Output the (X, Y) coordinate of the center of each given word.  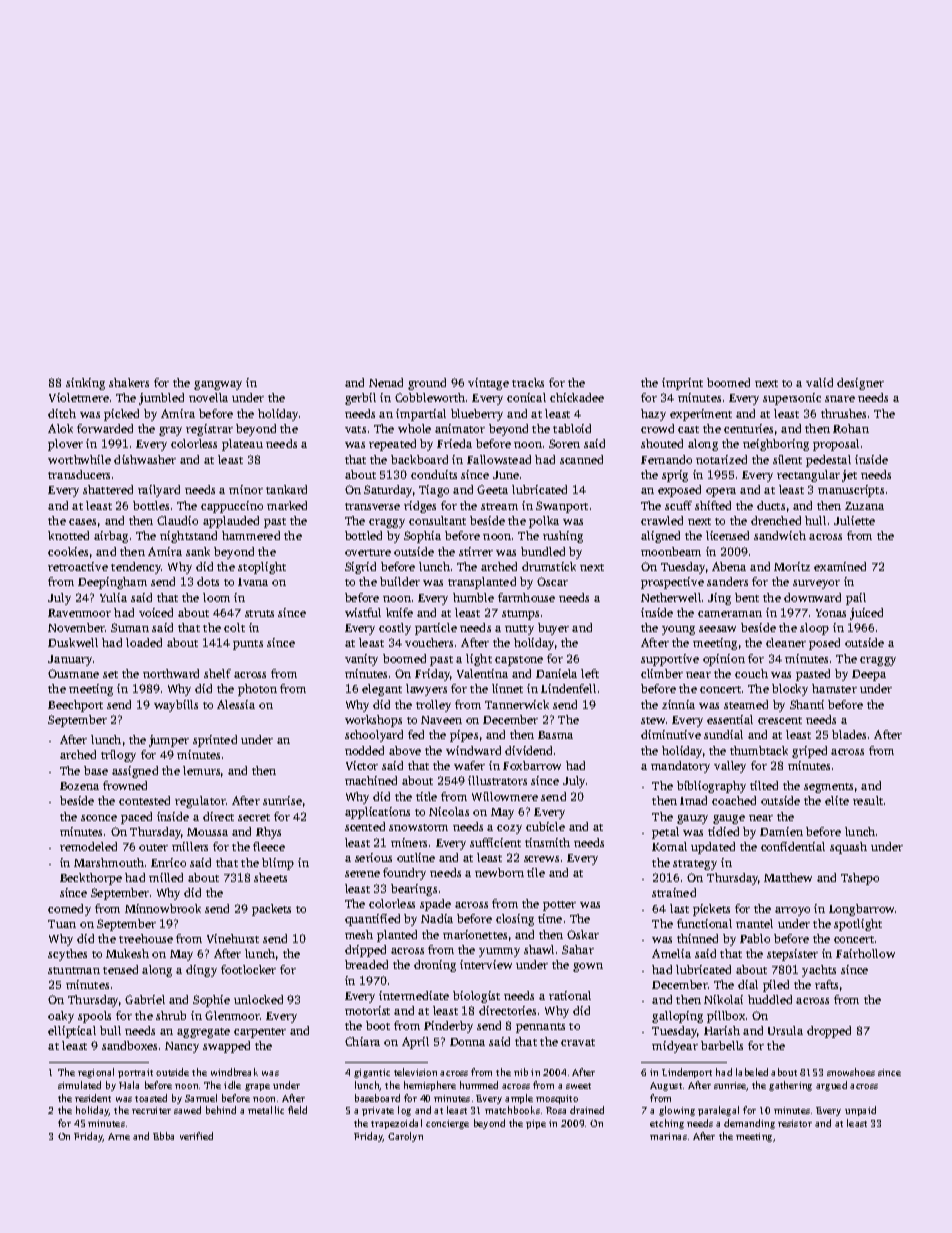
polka (544, 522)
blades (849, 734)
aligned (660, 537)
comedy (69, 910)
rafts (826, 984)
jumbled (161, 399)
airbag (111, 537)
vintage (488, 384)
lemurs (201, 770)
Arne (119, 1136)
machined (371, 780)
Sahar (578, 949)
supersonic (792, 399)
